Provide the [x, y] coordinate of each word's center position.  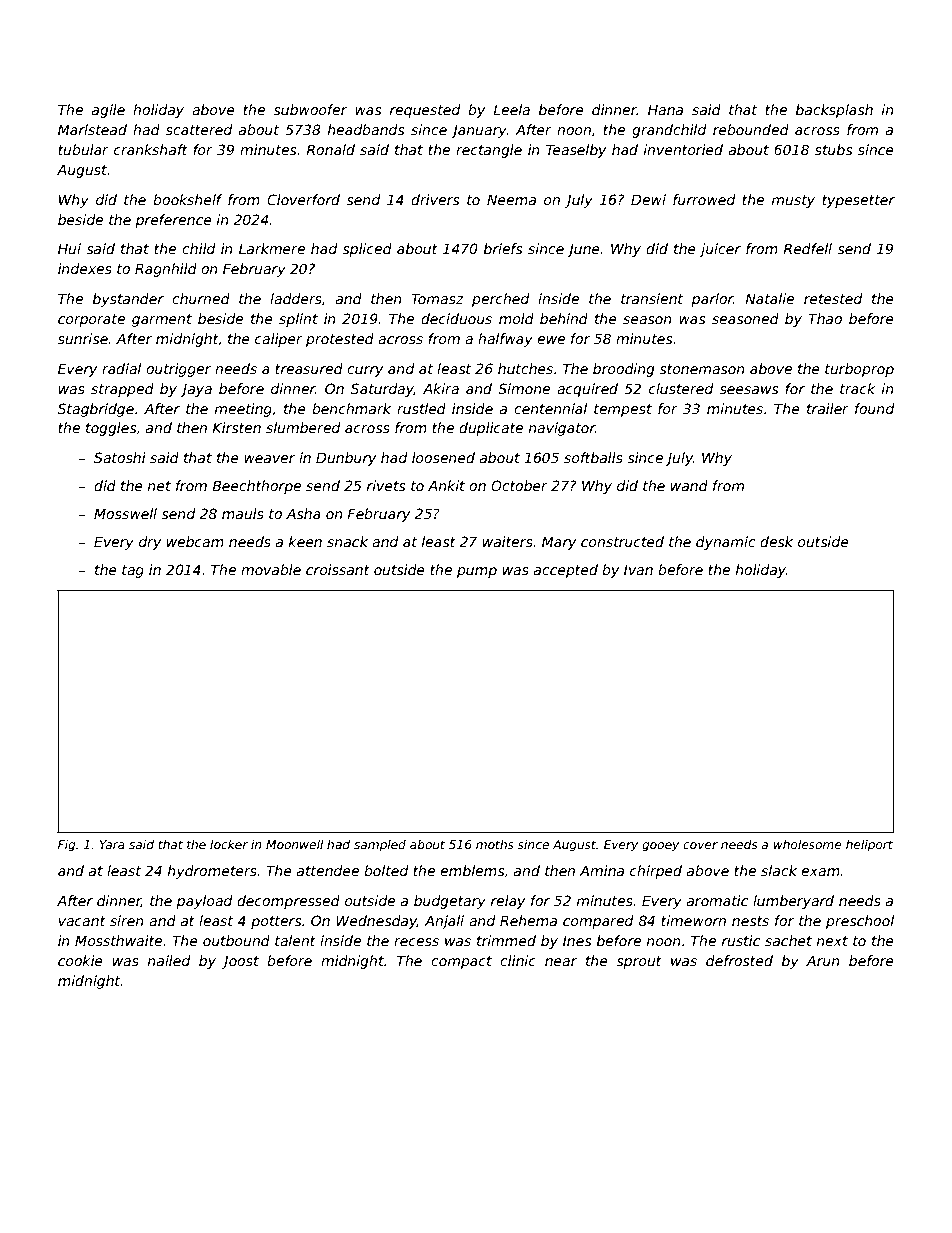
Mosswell [125, 513]
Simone [524, 388]
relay [508, 902]
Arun [823, 960]
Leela [511, 109]
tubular [83, 149]
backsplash [834, 111]
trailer [828, 408]
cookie [80, 960]
